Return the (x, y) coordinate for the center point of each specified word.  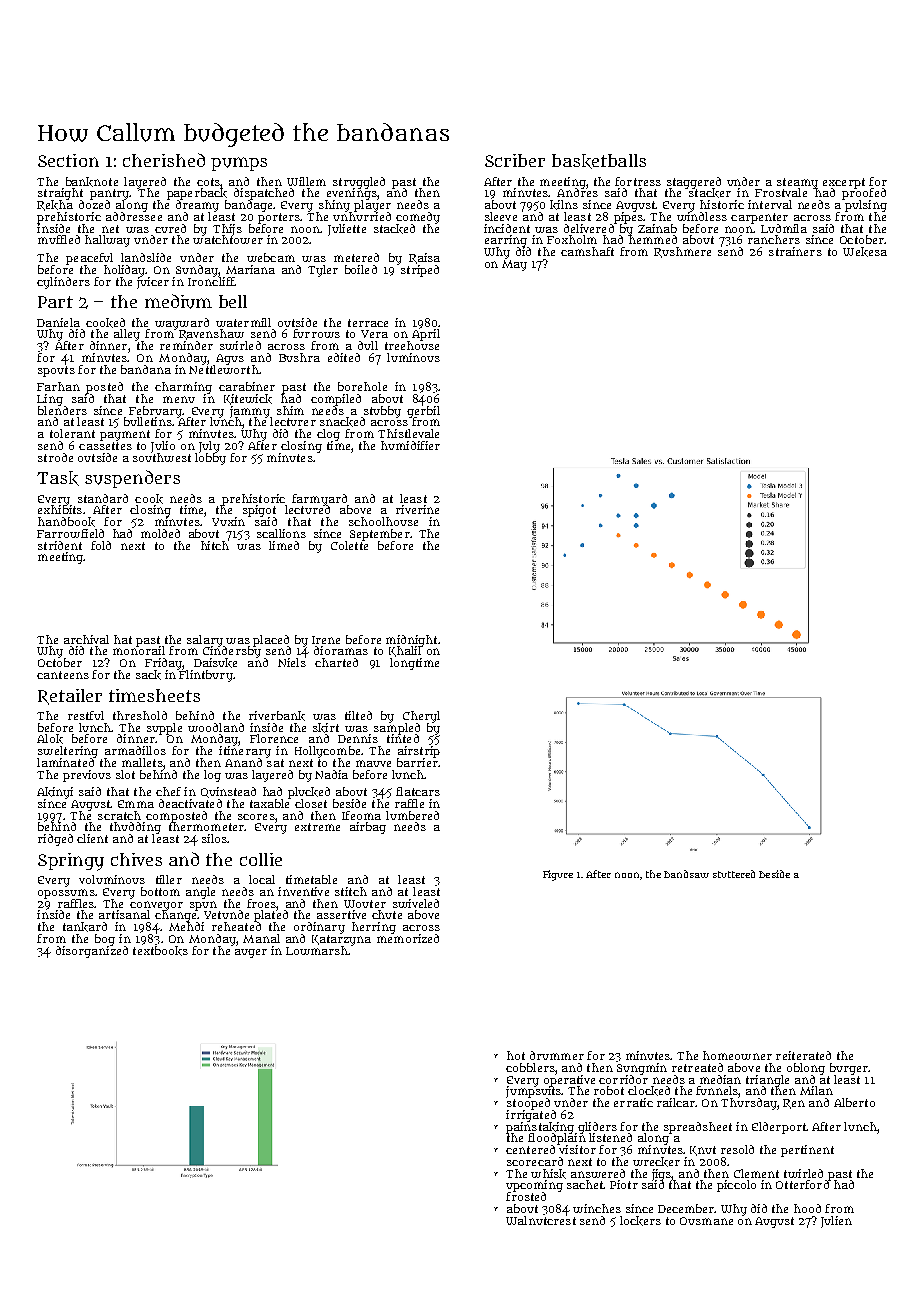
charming (183, 388)
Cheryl (421, 717)
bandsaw (686, 874)
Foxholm (572, 239)
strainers (795, 251)
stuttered (734, 874)
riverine (417, 509)
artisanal (124, 914)
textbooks (160, 951)
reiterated (803, 1055)
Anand (243, 762)
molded (160, 533)
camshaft (587, 251)
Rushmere (682, 252)
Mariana (250, 269)
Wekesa (865, 252)
